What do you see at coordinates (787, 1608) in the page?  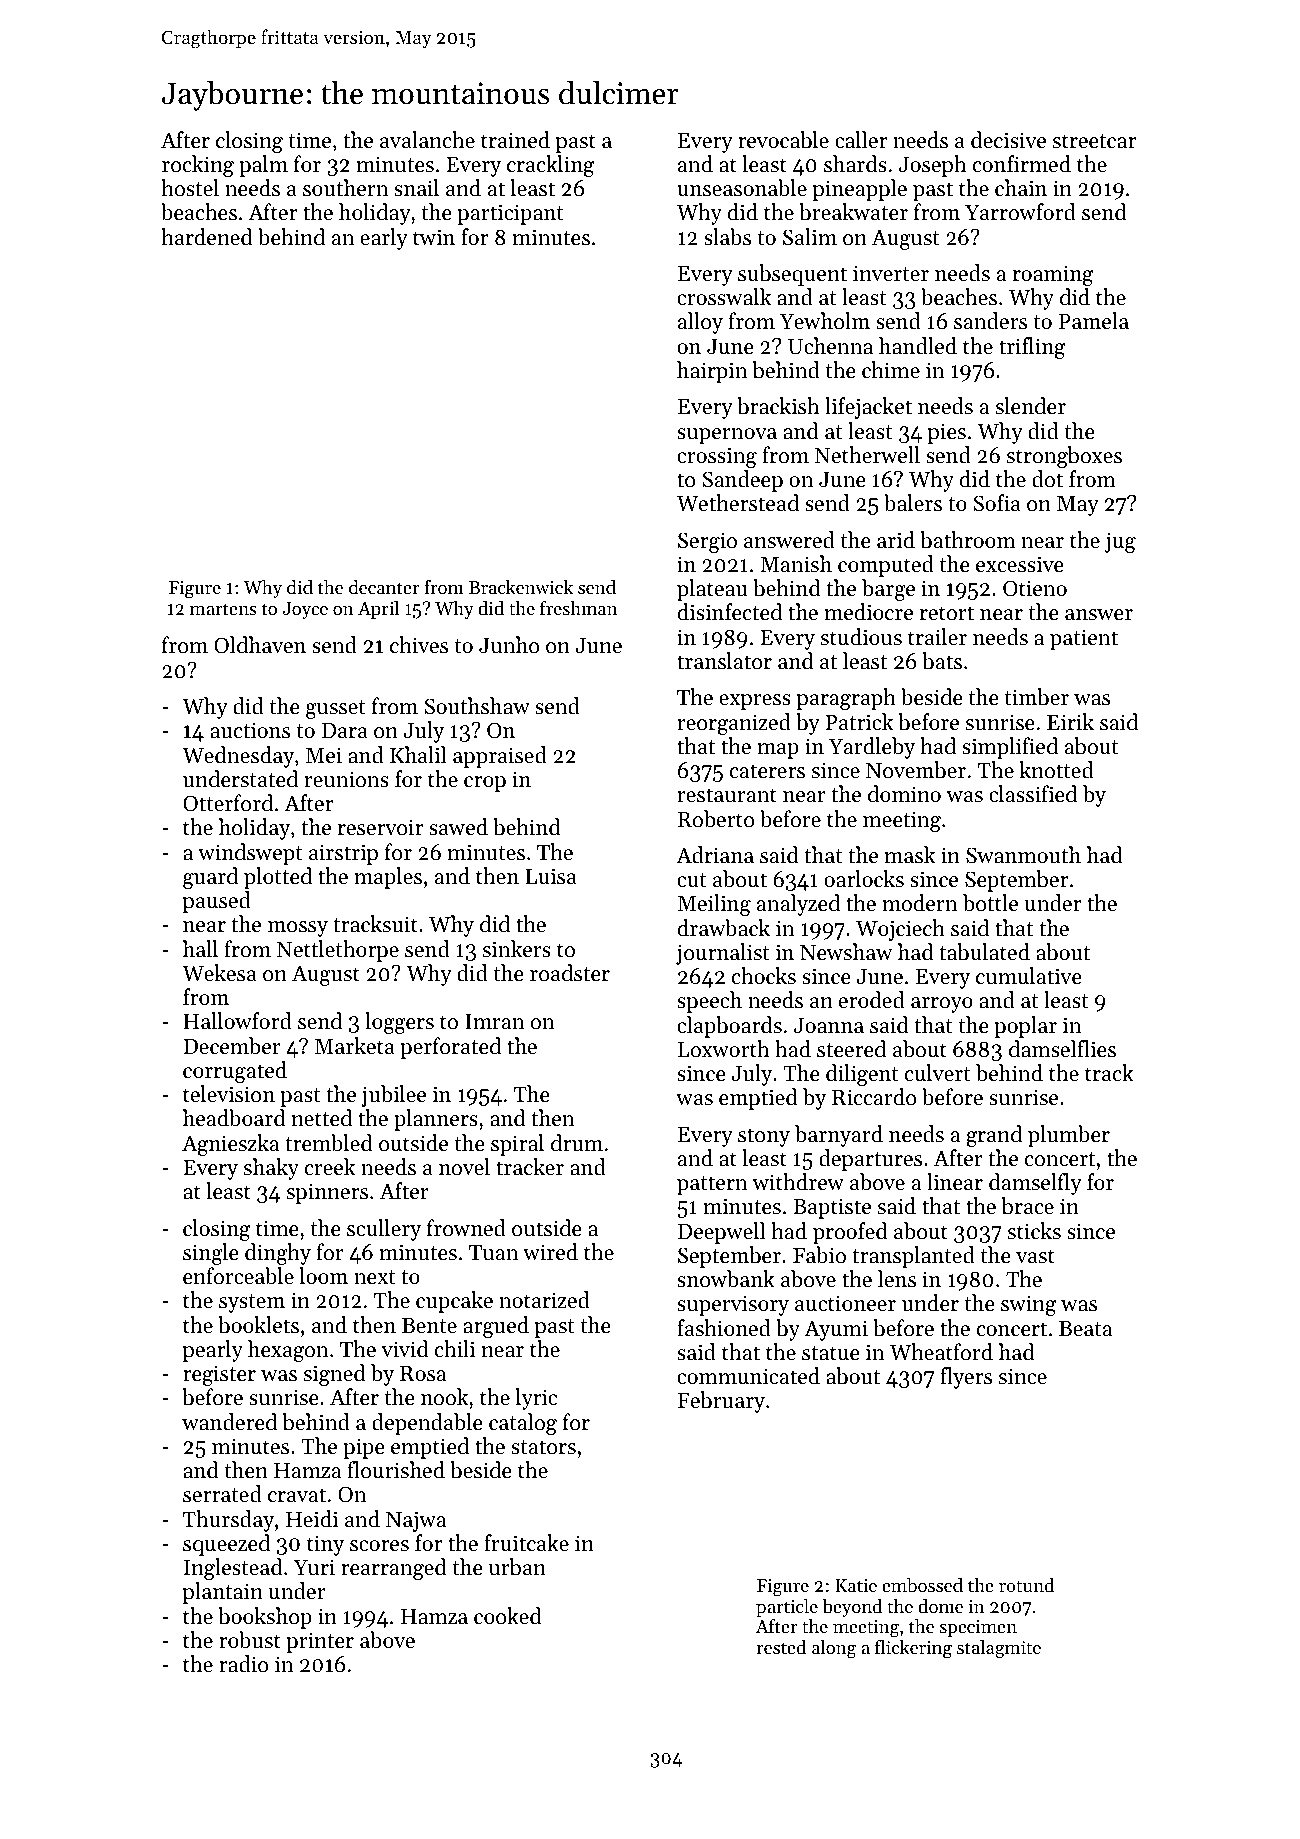 I see `particle` at bounding box center [787, 1608].
